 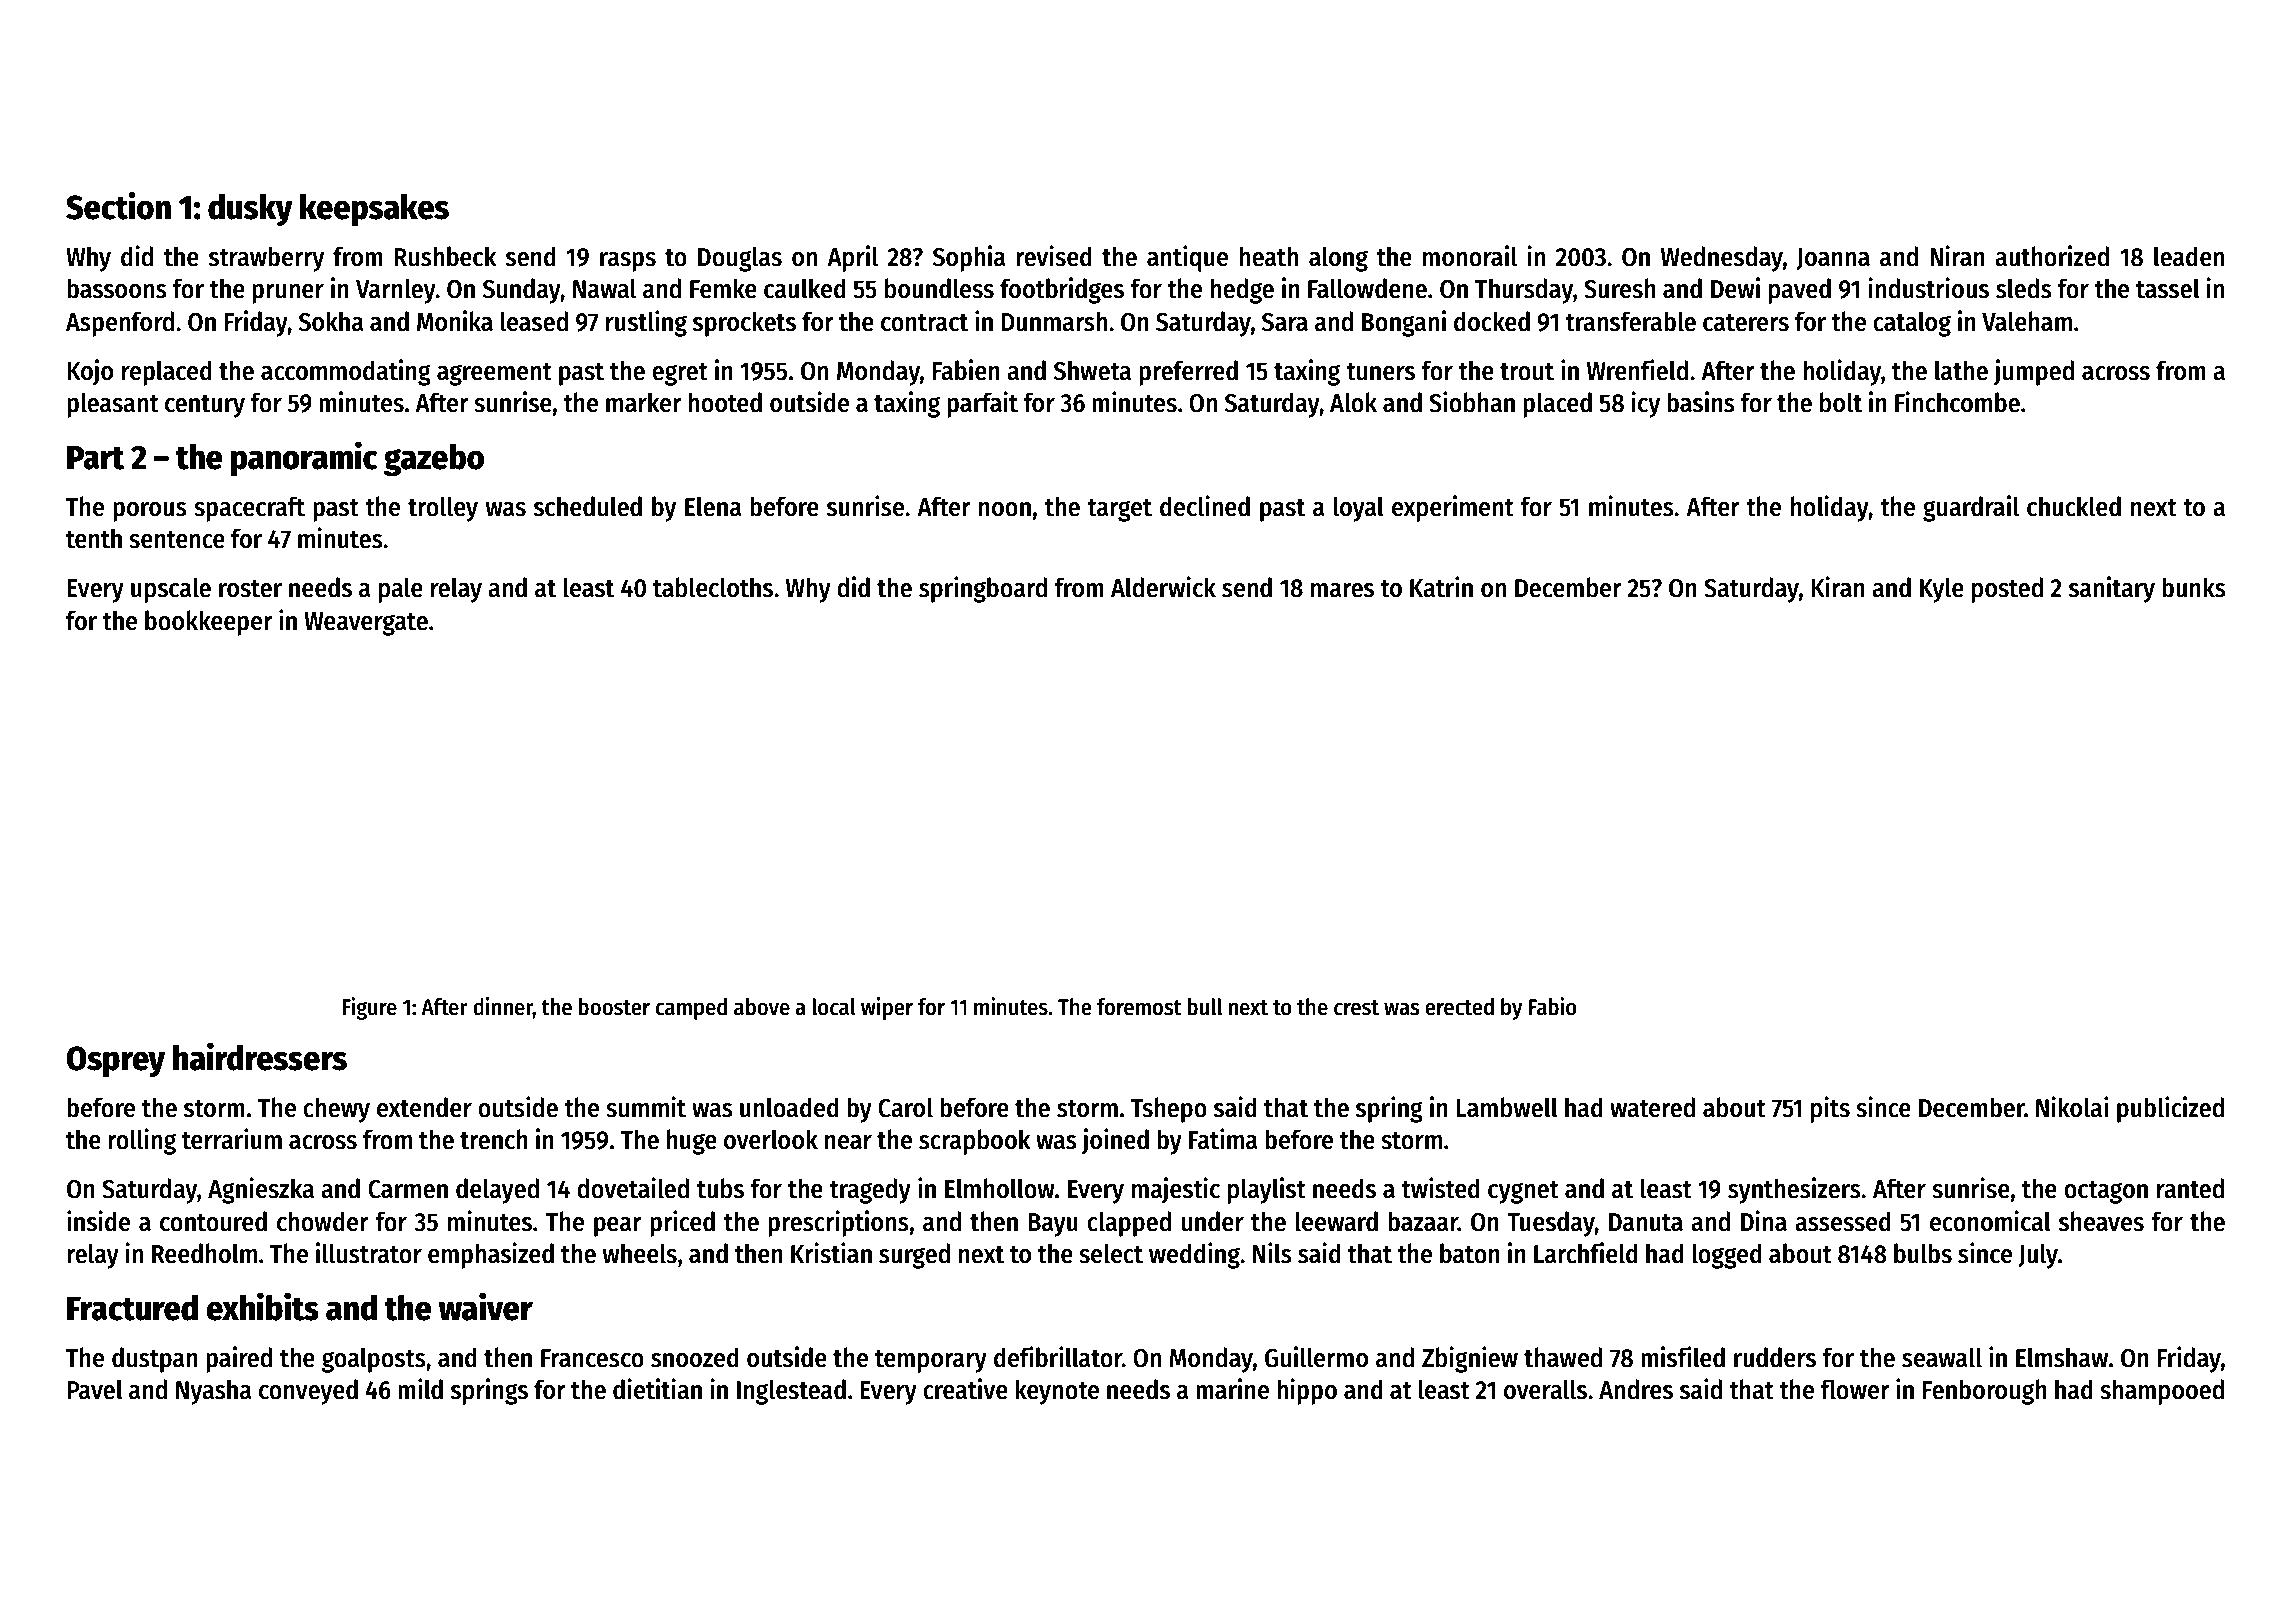 What do you see at coordinates (494, 374) in the screenshot?
I see `agreement` at bounding box center [494, 374].
